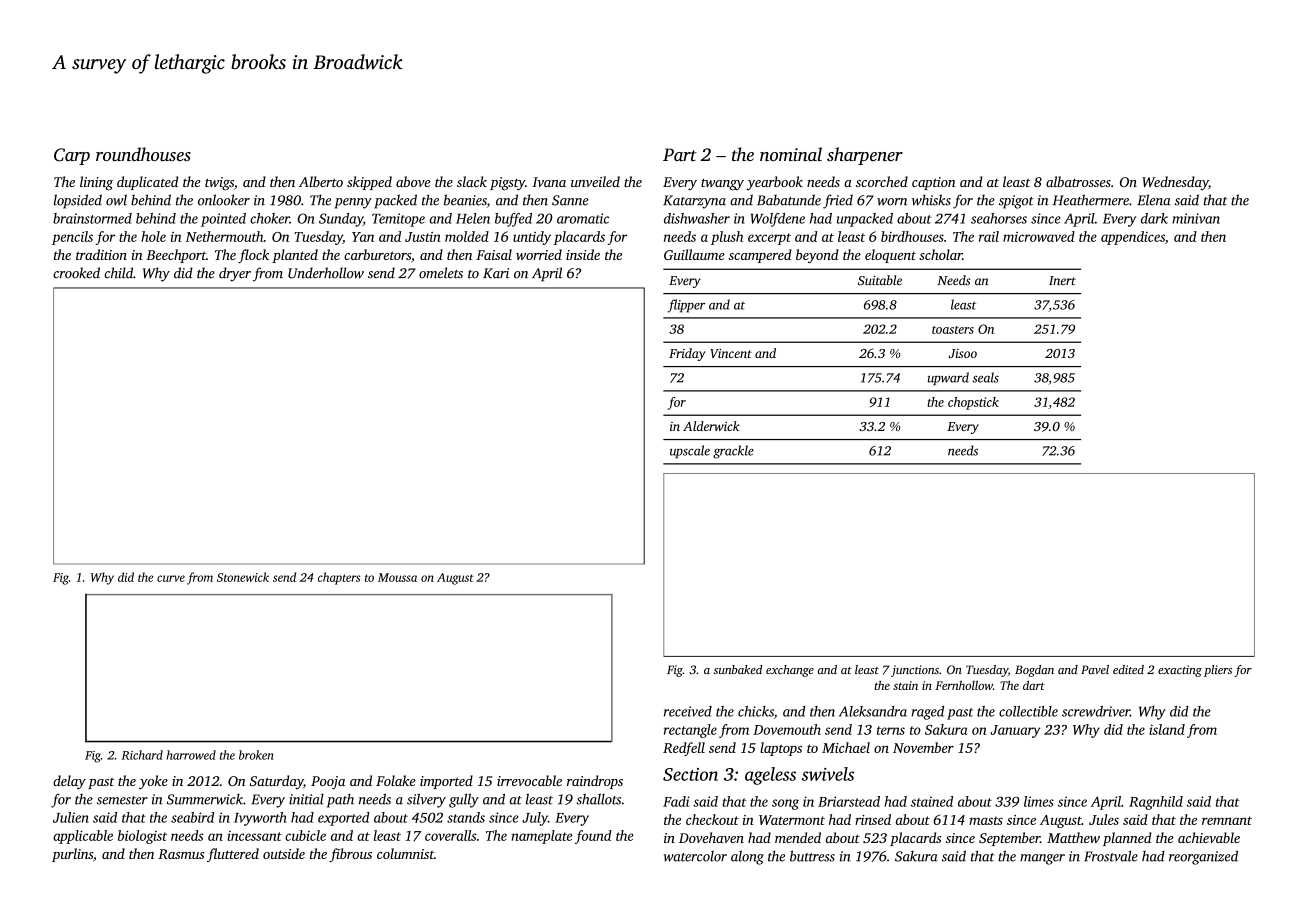 The width and height of the page is (1308, 924). I want to click on Friday, so click(687, 354).
